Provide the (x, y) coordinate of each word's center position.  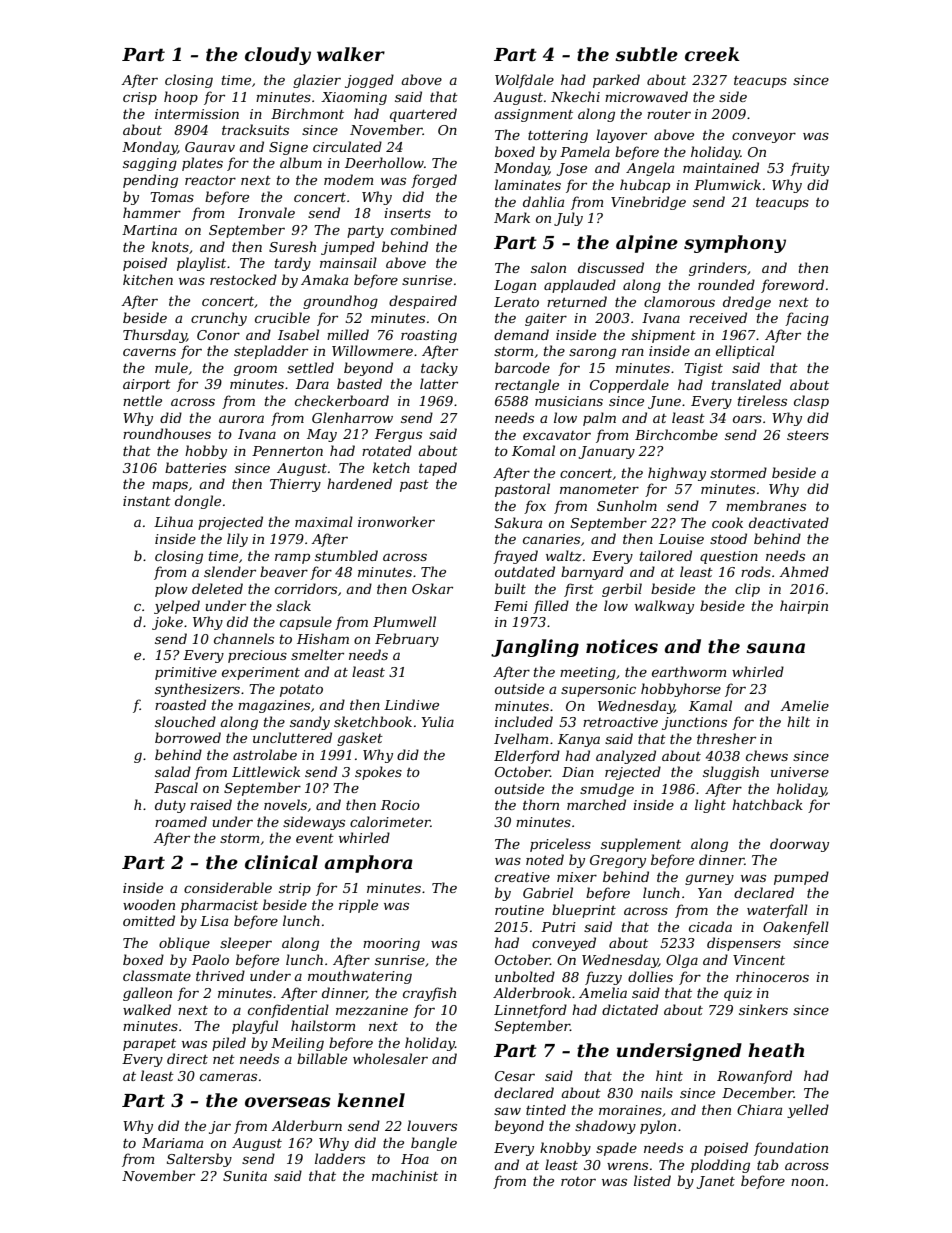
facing (807, 319)
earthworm (689, 671)
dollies (650, 976)
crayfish (429, 994)
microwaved (646, 96)
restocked (243, 279)
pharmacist (219, 906)
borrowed (188, 737)
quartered (423, 115)
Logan (515, 286)
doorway (799, 845)
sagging (150, 164)
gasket (360, 739)
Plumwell (404, 621)
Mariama (172, 1143)
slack (293, 605)
